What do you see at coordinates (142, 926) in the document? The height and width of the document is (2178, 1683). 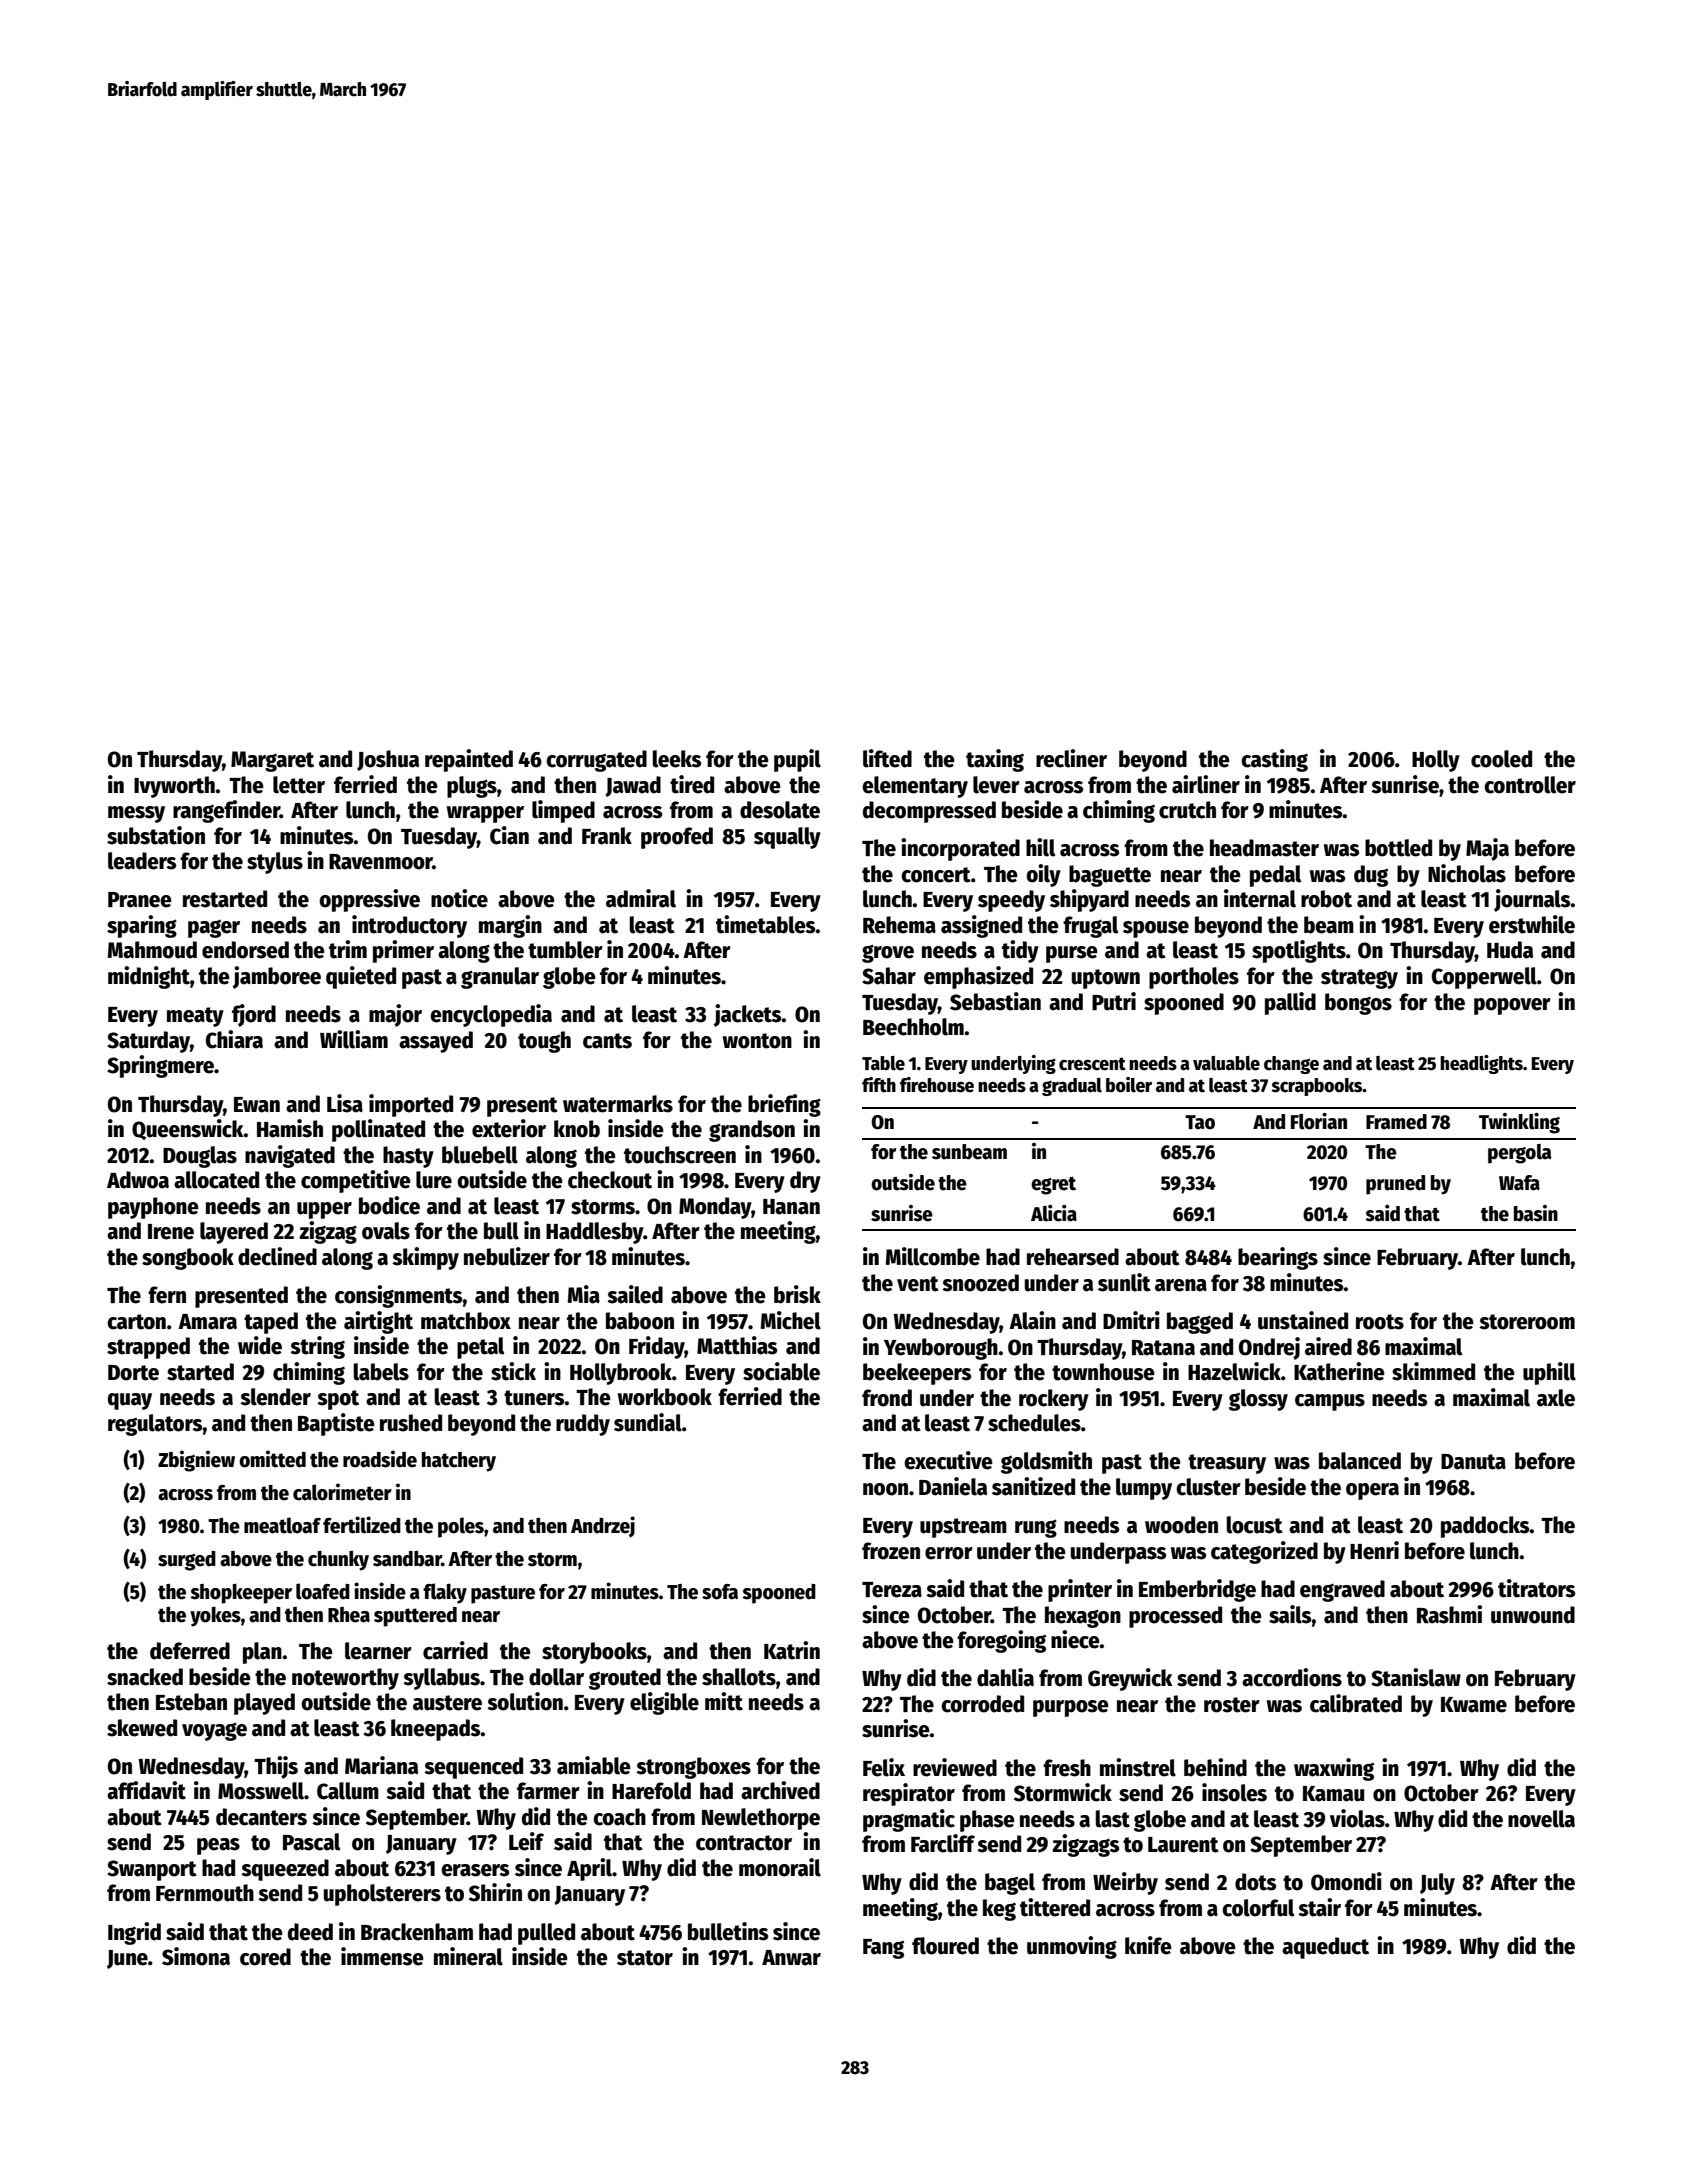 I see `sparing` at bounding box center [142, 926].
